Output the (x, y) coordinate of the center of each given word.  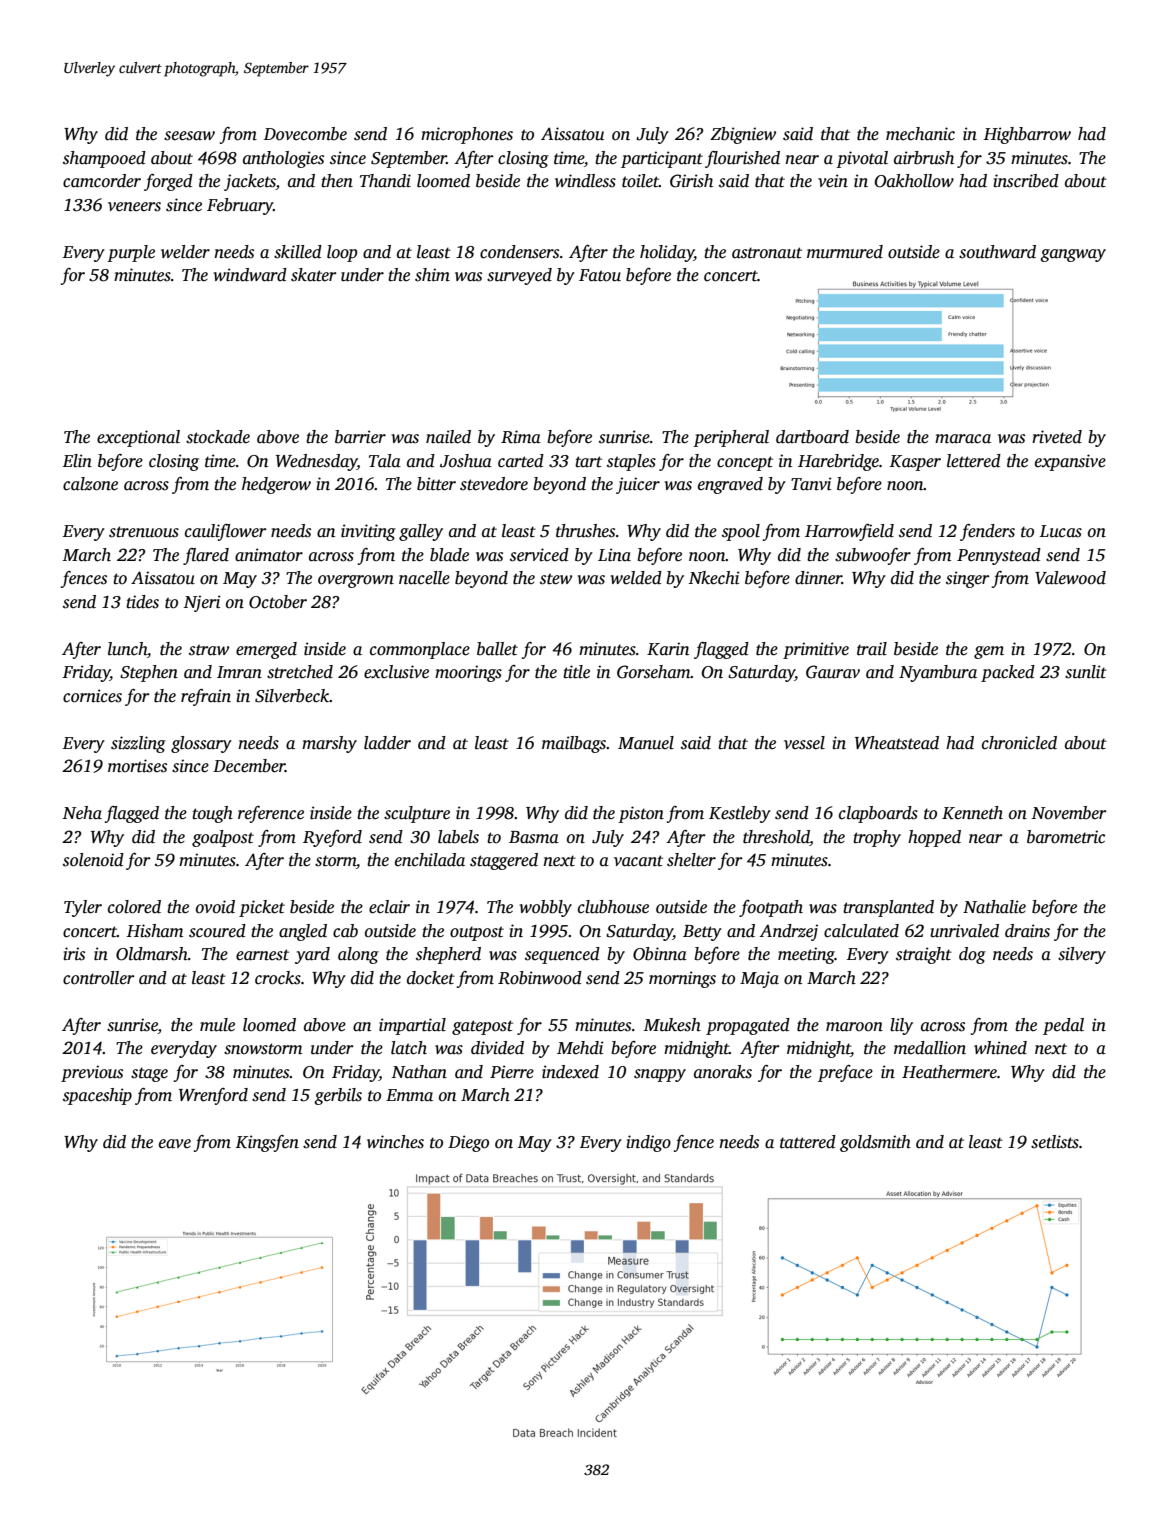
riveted (1057, 437)
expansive (1070, 462)
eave (175, 1144)
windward (250, 275)
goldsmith (875, 1143)
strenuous (144, 532)
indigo (649, 1143)
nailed (448, 437)
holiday (667, 253)
